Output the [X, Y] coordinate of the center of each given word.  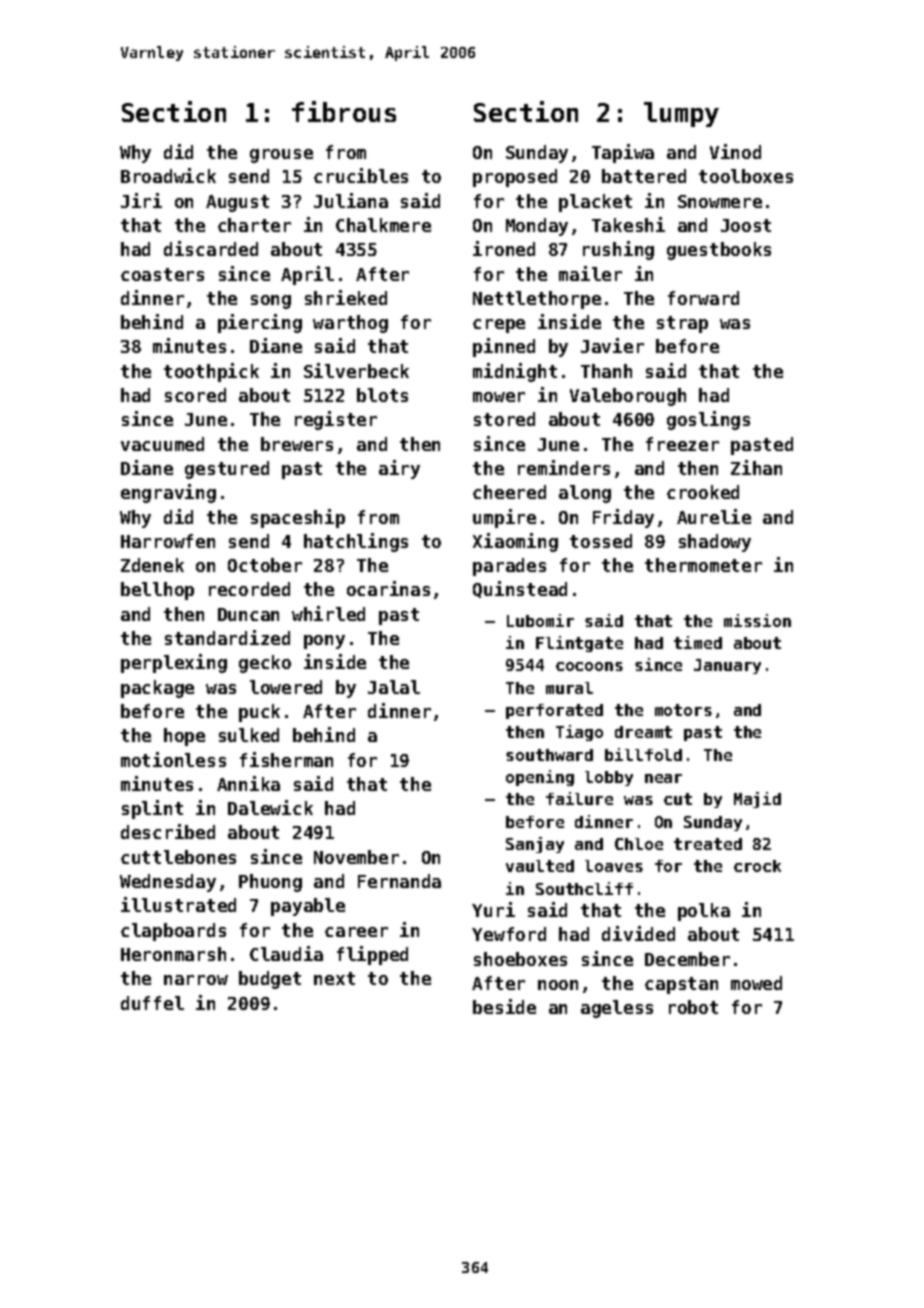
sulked [249, 735]
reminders [564, 467]
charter [254, 225]
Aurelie [714, 516]
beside [504, 1006]
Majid [757, 800]
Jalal [394, 687]
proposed [515, 178]
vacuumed [162, 444]
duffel [152, 1003]
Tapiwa [623, 153]
